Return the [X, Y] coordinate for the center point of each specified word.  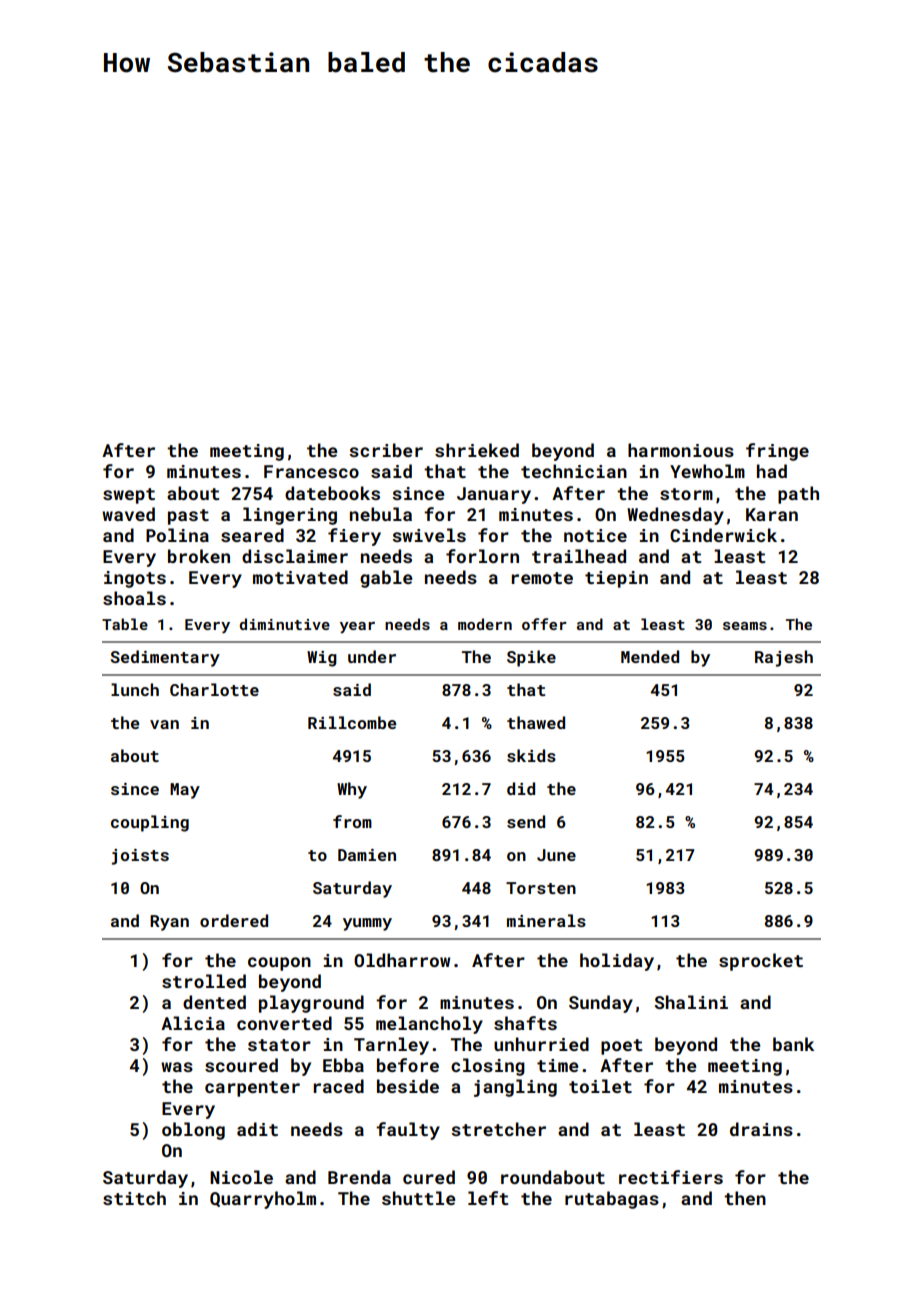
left [488, 1198]
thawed [536, 722]
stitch [134, 1198]
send [526, 821]
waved [128, 514]
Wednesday [675, 516]
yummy [367, 924]
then [745, 1198]
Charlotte [214, 689]
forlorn [482, 556]
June [556, 855]
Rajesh [784, 658]
